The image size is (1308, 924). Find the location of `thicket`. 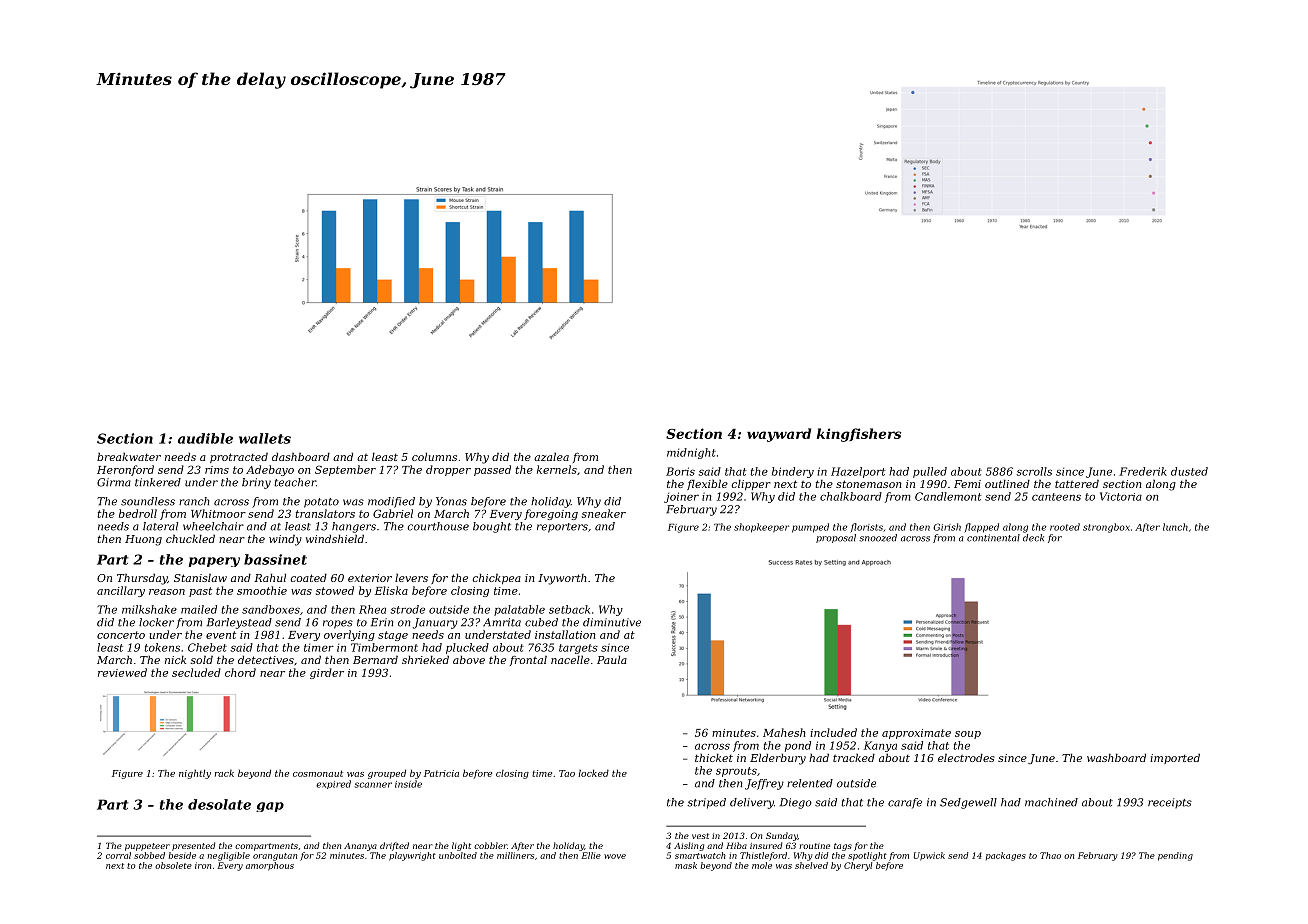

thicket is located at coordinates (714, 757).
